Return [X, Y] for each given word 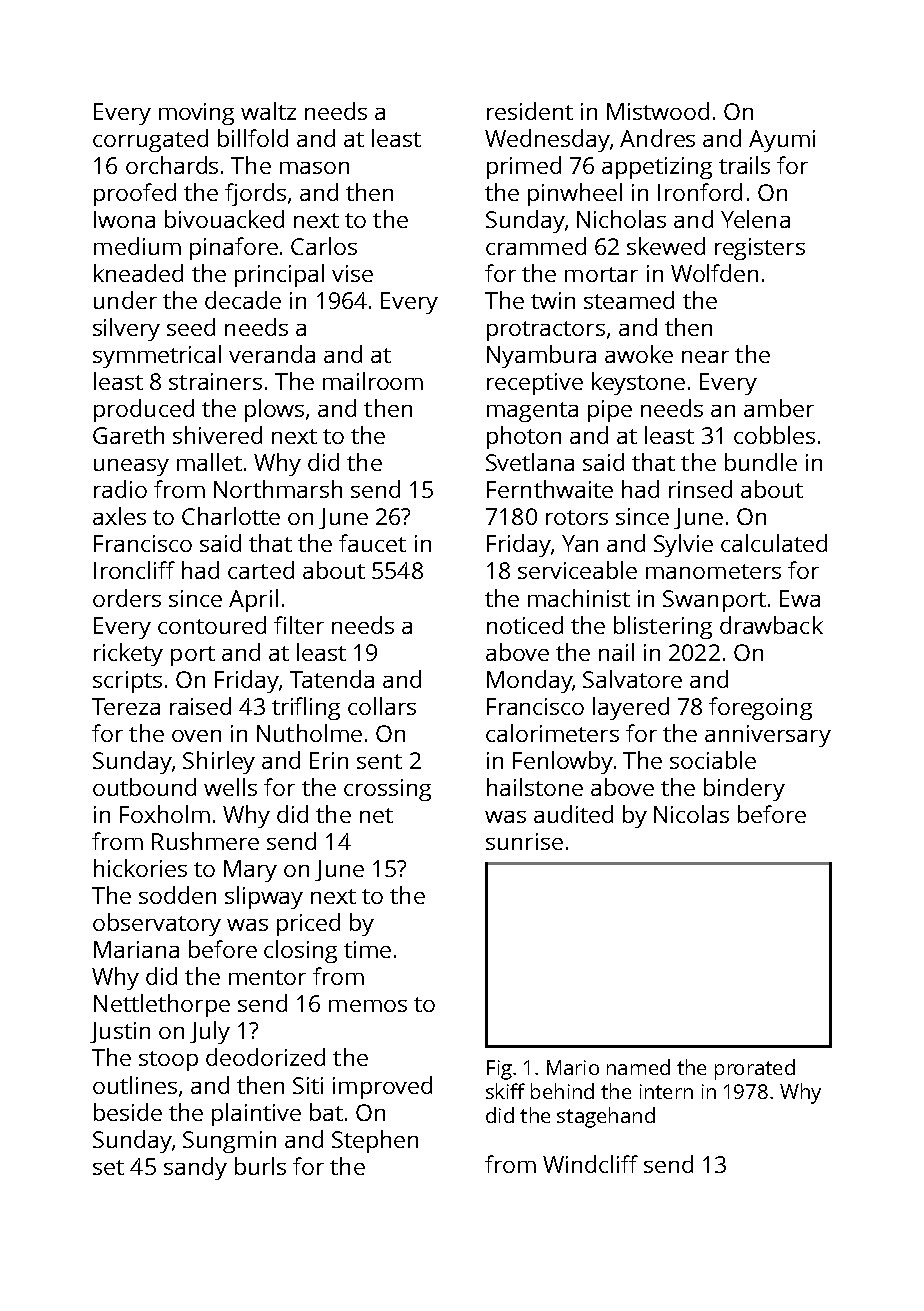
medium [137, 246]
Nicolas [691, 814]
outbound [144, 787]
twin [553, 300]
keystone [638, 383]
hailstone [535, 787]
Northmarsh [278, 489]
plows [274, 410]
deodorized [265, 1057]
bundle [761, 462]
